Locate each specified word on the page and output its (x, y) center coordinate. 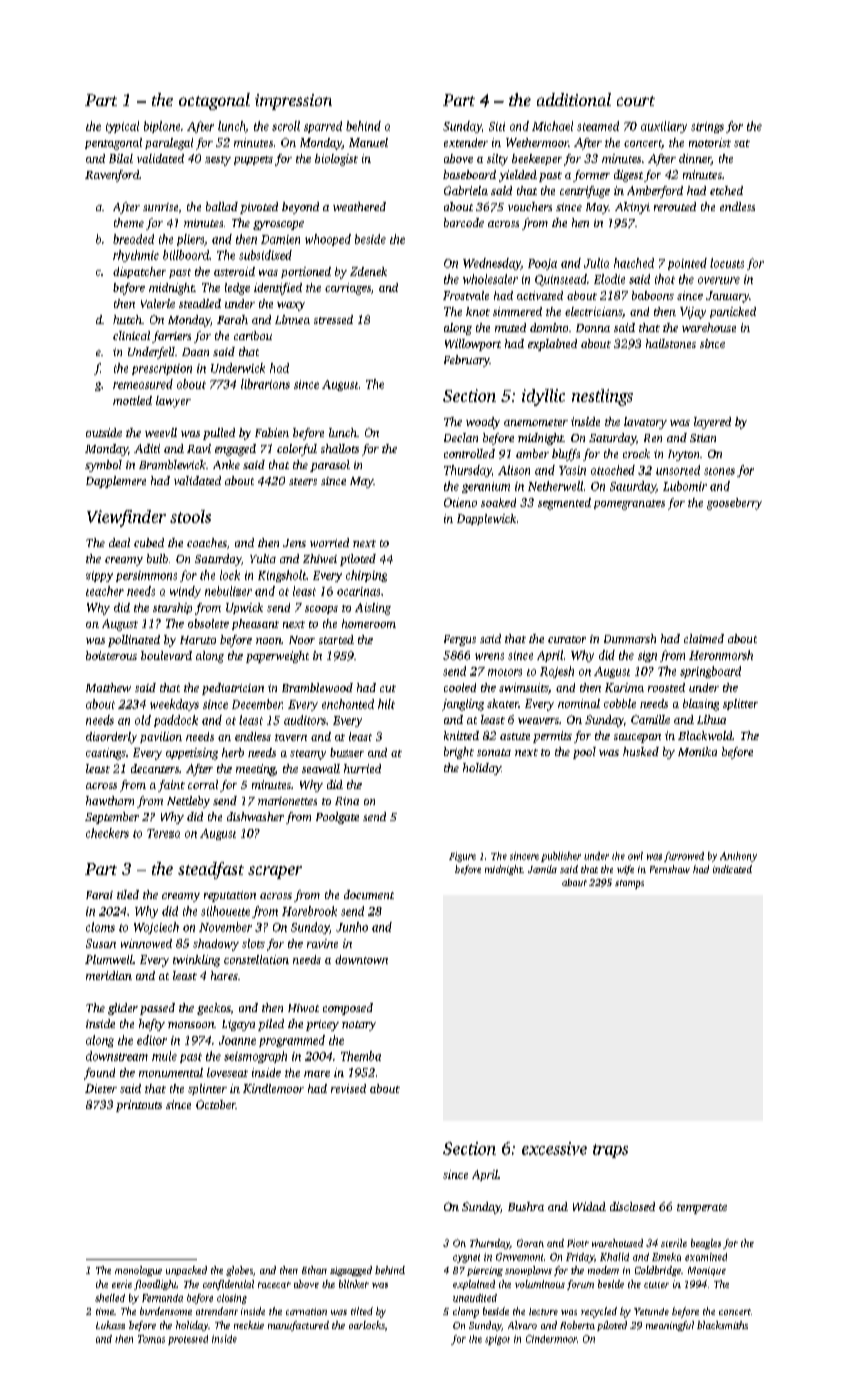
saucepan (637, 738)
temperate (702, 1209)
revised (348, 1088)
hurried (362, 768)
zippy (99, 576)
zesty (218, 161)
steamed (598, 126)
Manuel (368, 142)
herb (233, 752)
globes (239, 1271)
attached (613, 470)
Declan (461, 437)
